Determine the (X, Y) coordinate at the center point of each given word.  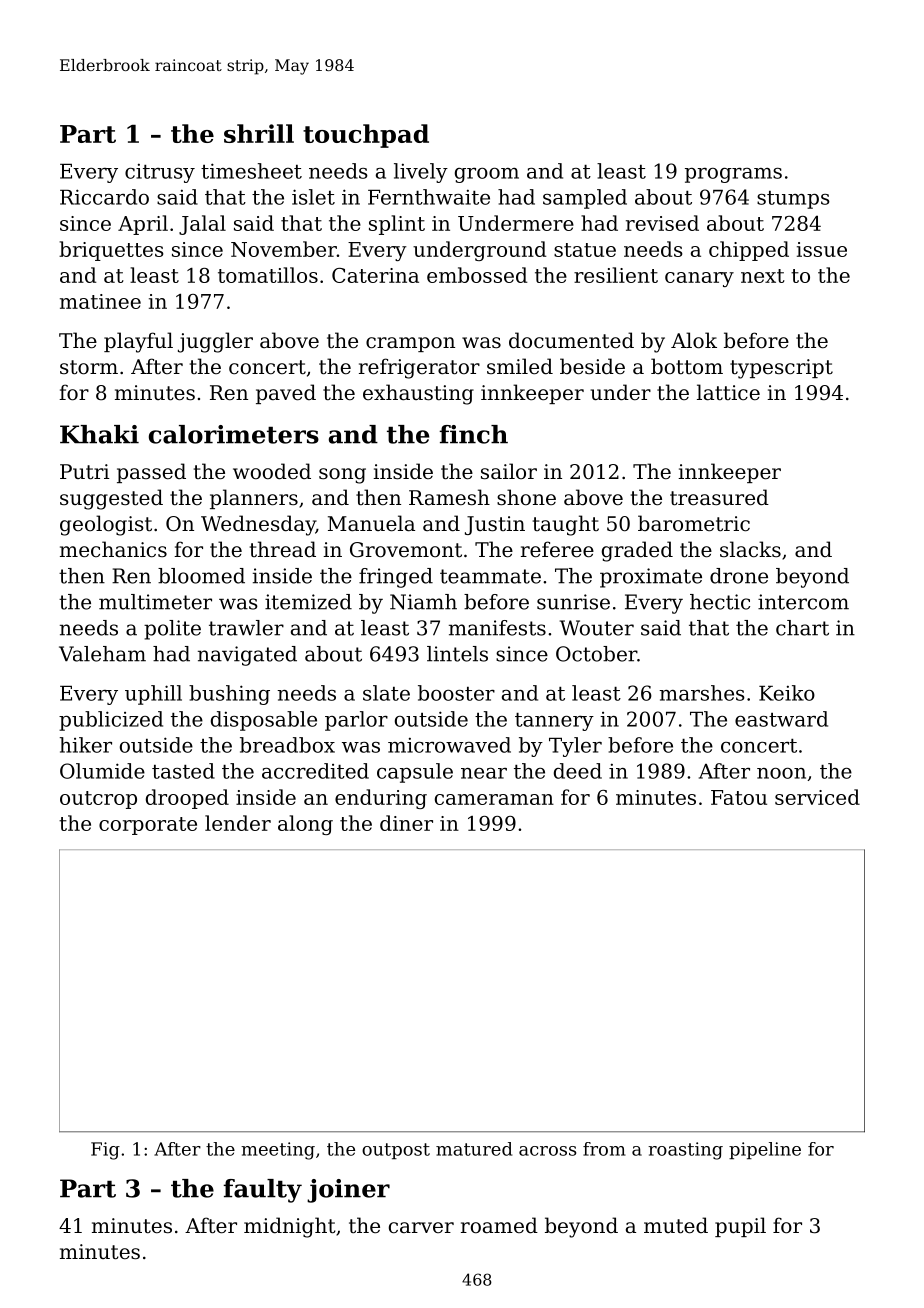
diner (406, 823)
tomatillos (268, 275)
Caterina (375, 275)
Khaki (99, 434)
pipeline (765, 1150)
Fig (105, 1151)
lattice (728, 392)
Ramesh (449, 497)
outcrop (98, 800)
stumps (793, 200)
